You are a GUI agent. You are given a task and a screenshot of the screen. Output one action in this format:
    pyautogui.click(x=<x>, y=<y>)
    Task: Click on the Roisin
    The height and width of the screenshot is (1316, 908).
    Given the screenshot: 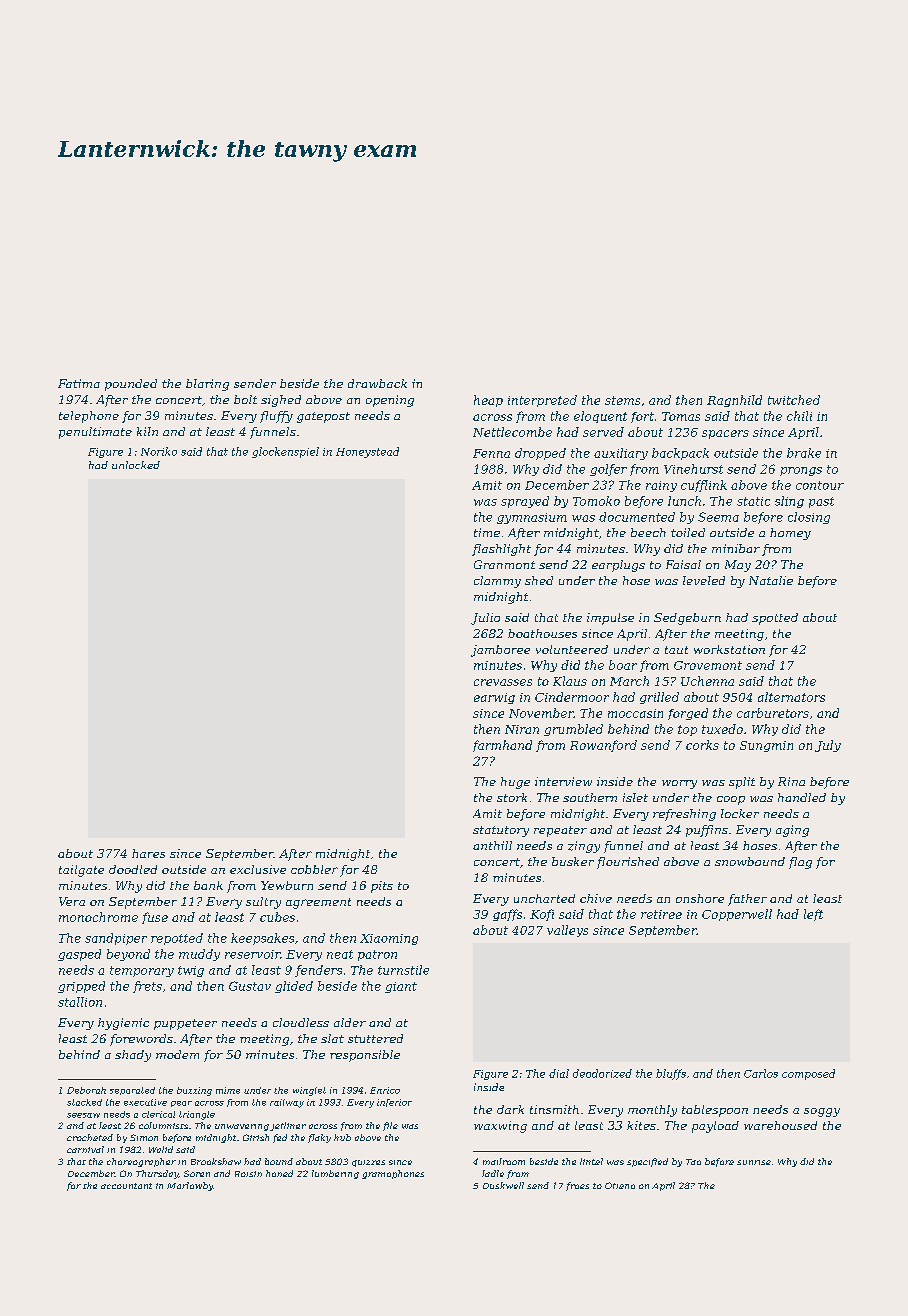 What is the action you would take?
    pyautogui.click(x=248, y=1174)
